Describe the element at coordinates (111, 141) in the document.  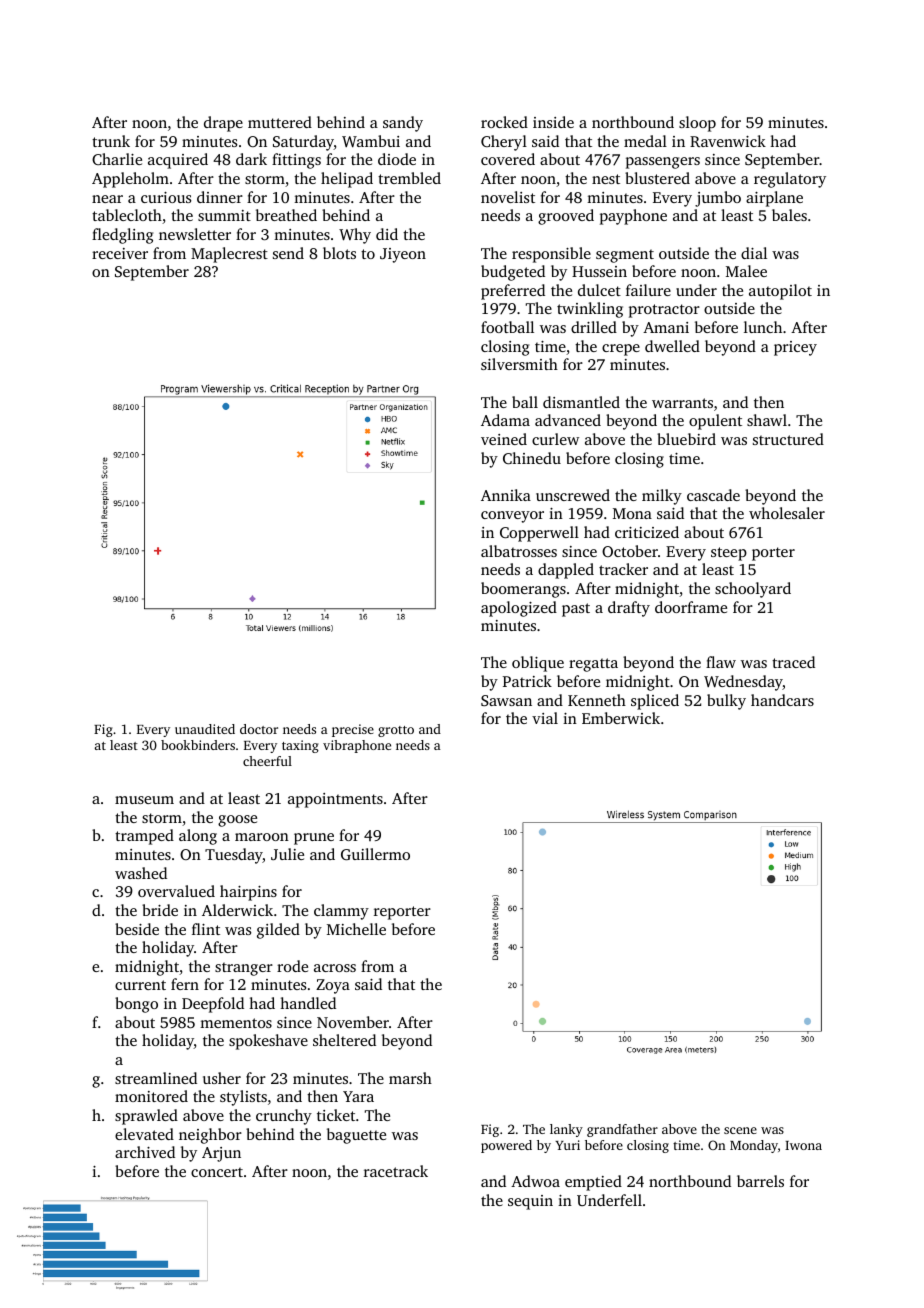
I see `trunk` at that location.
